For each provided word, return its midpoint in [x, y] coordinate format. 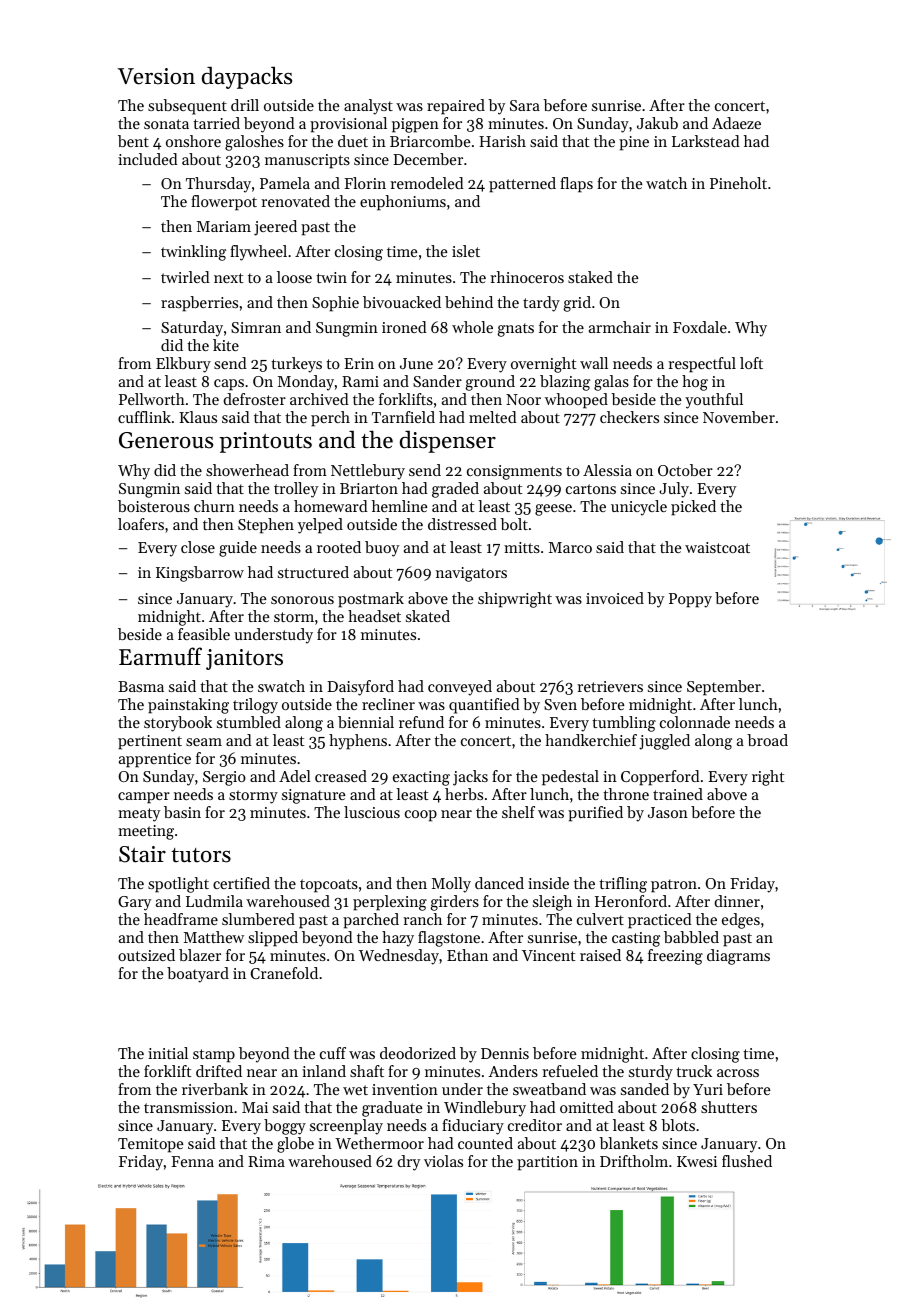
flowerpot [224, 203]
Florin [365, 183]
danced [499, 883]
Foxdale [700, 327]
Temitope [150, 1145]
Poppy [690, 600]
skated [428, 616]
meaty [139, 815]
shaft [367, 1071]
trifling [623, 885]
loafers [141, 524]
